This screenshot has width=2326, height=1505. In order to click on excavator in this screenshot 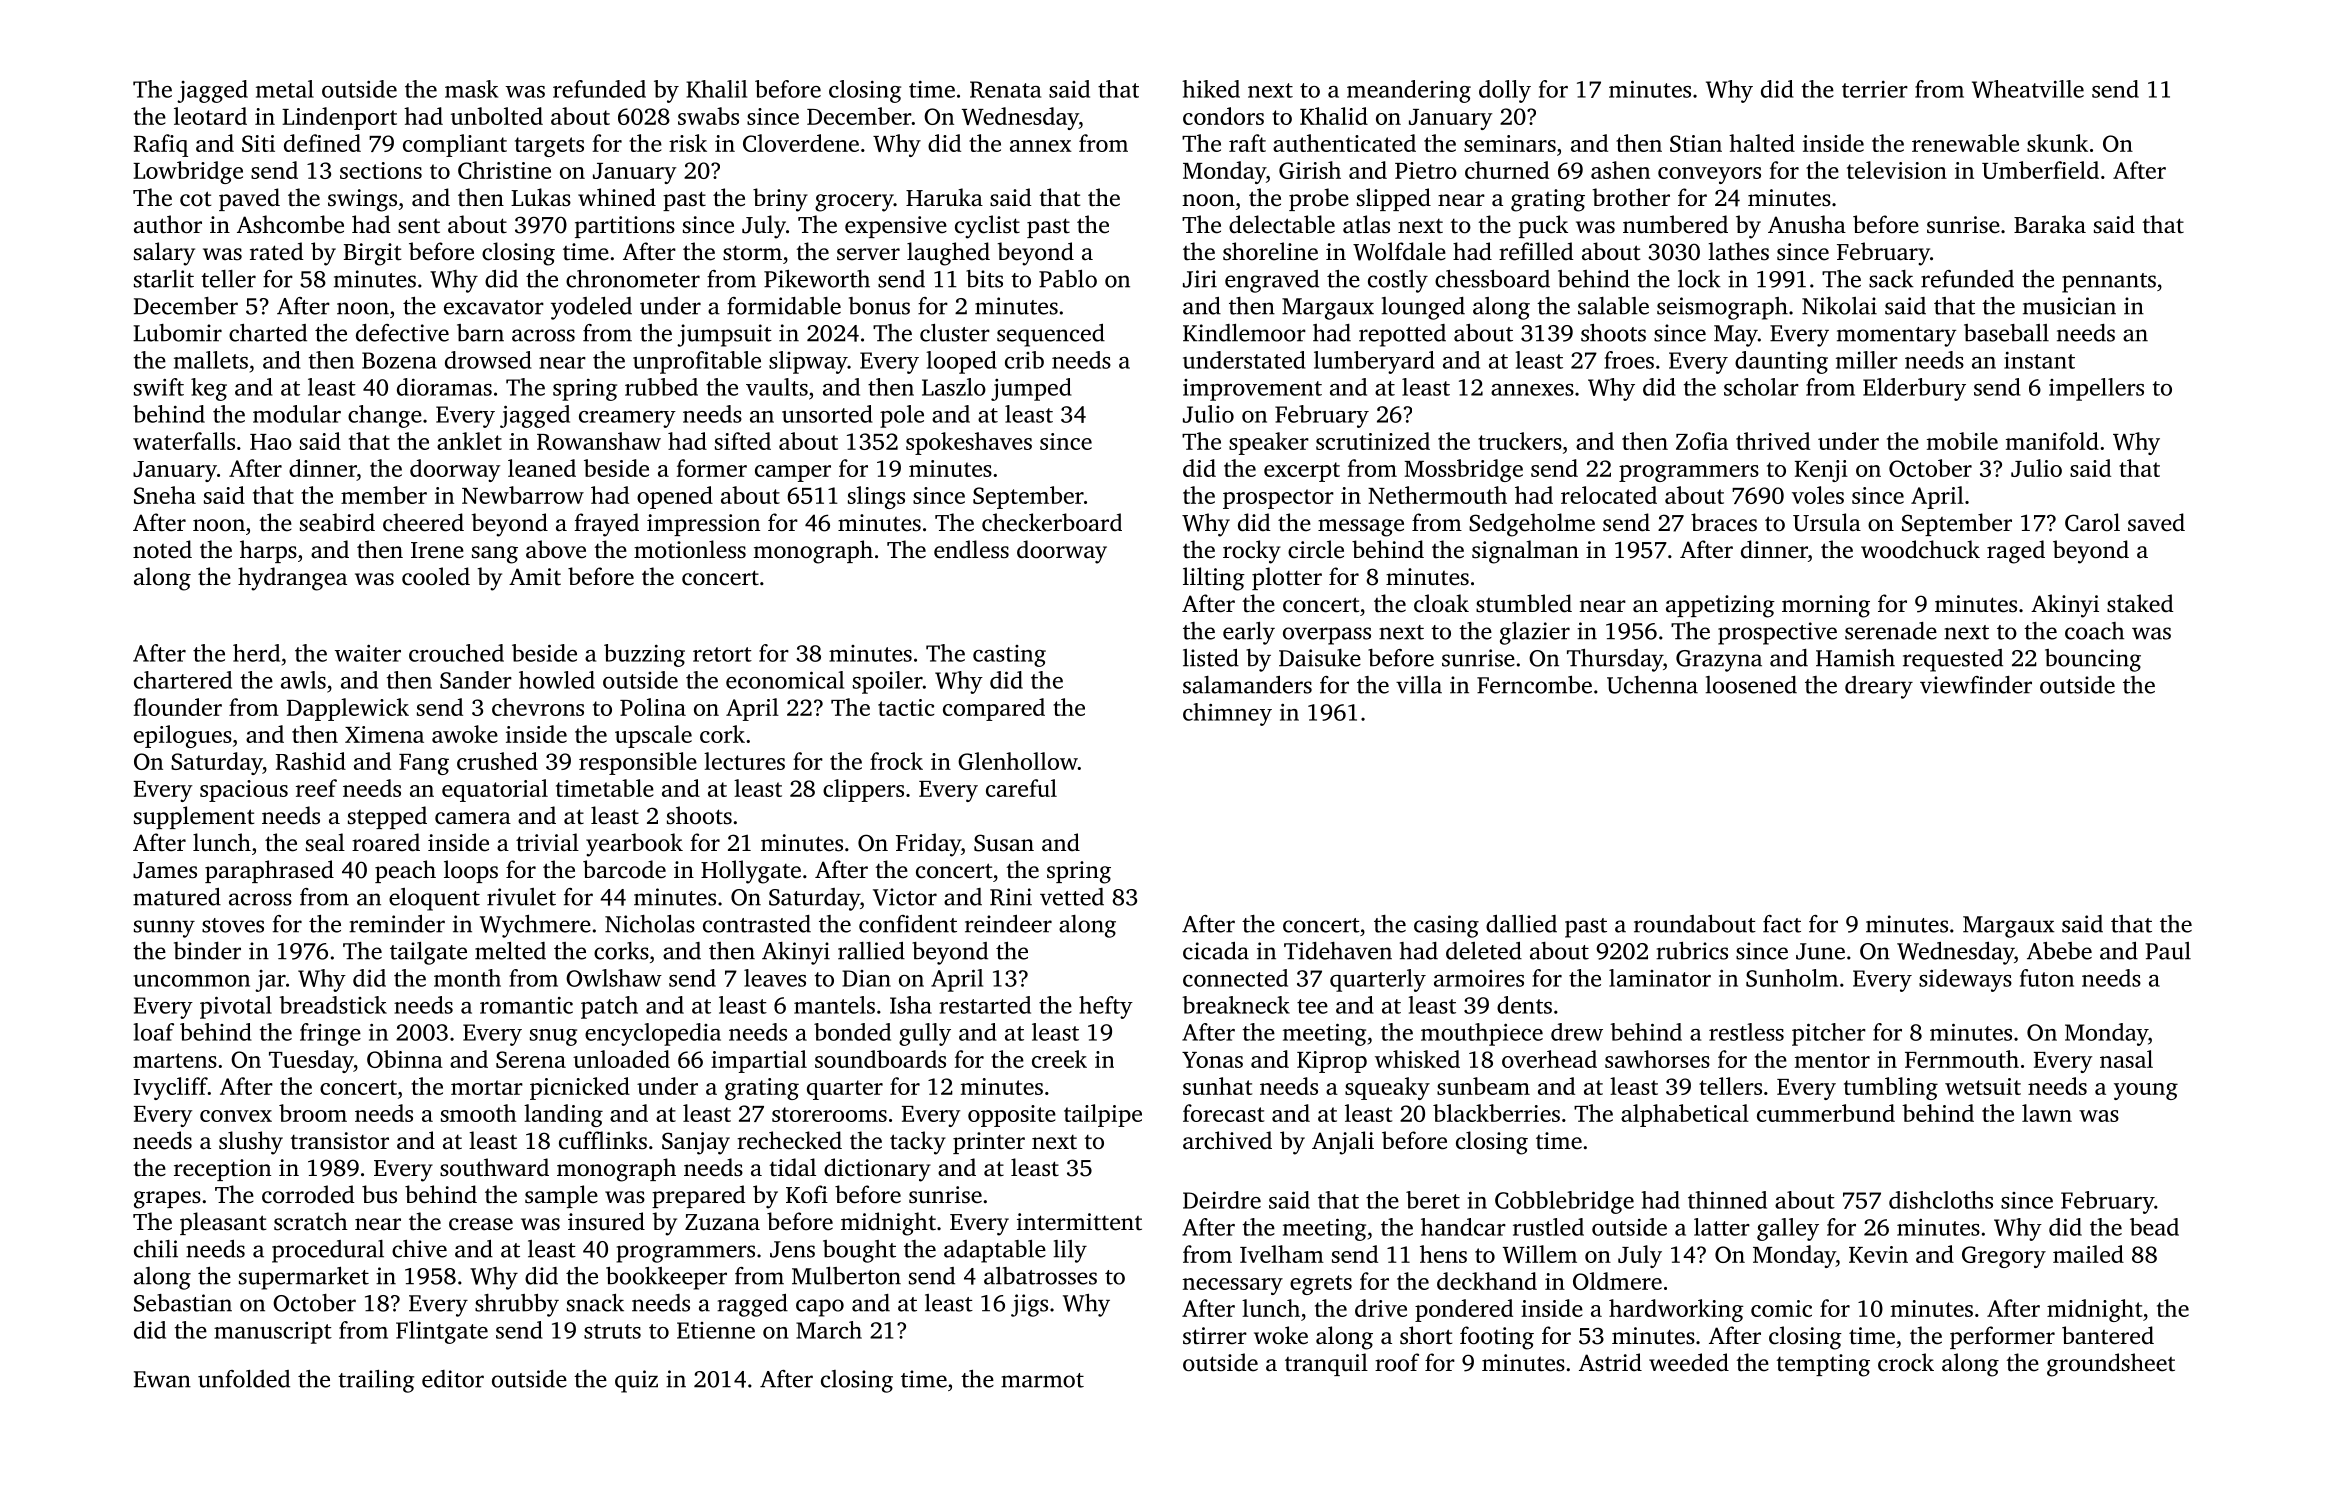, I will do `click(494, 307)`.
